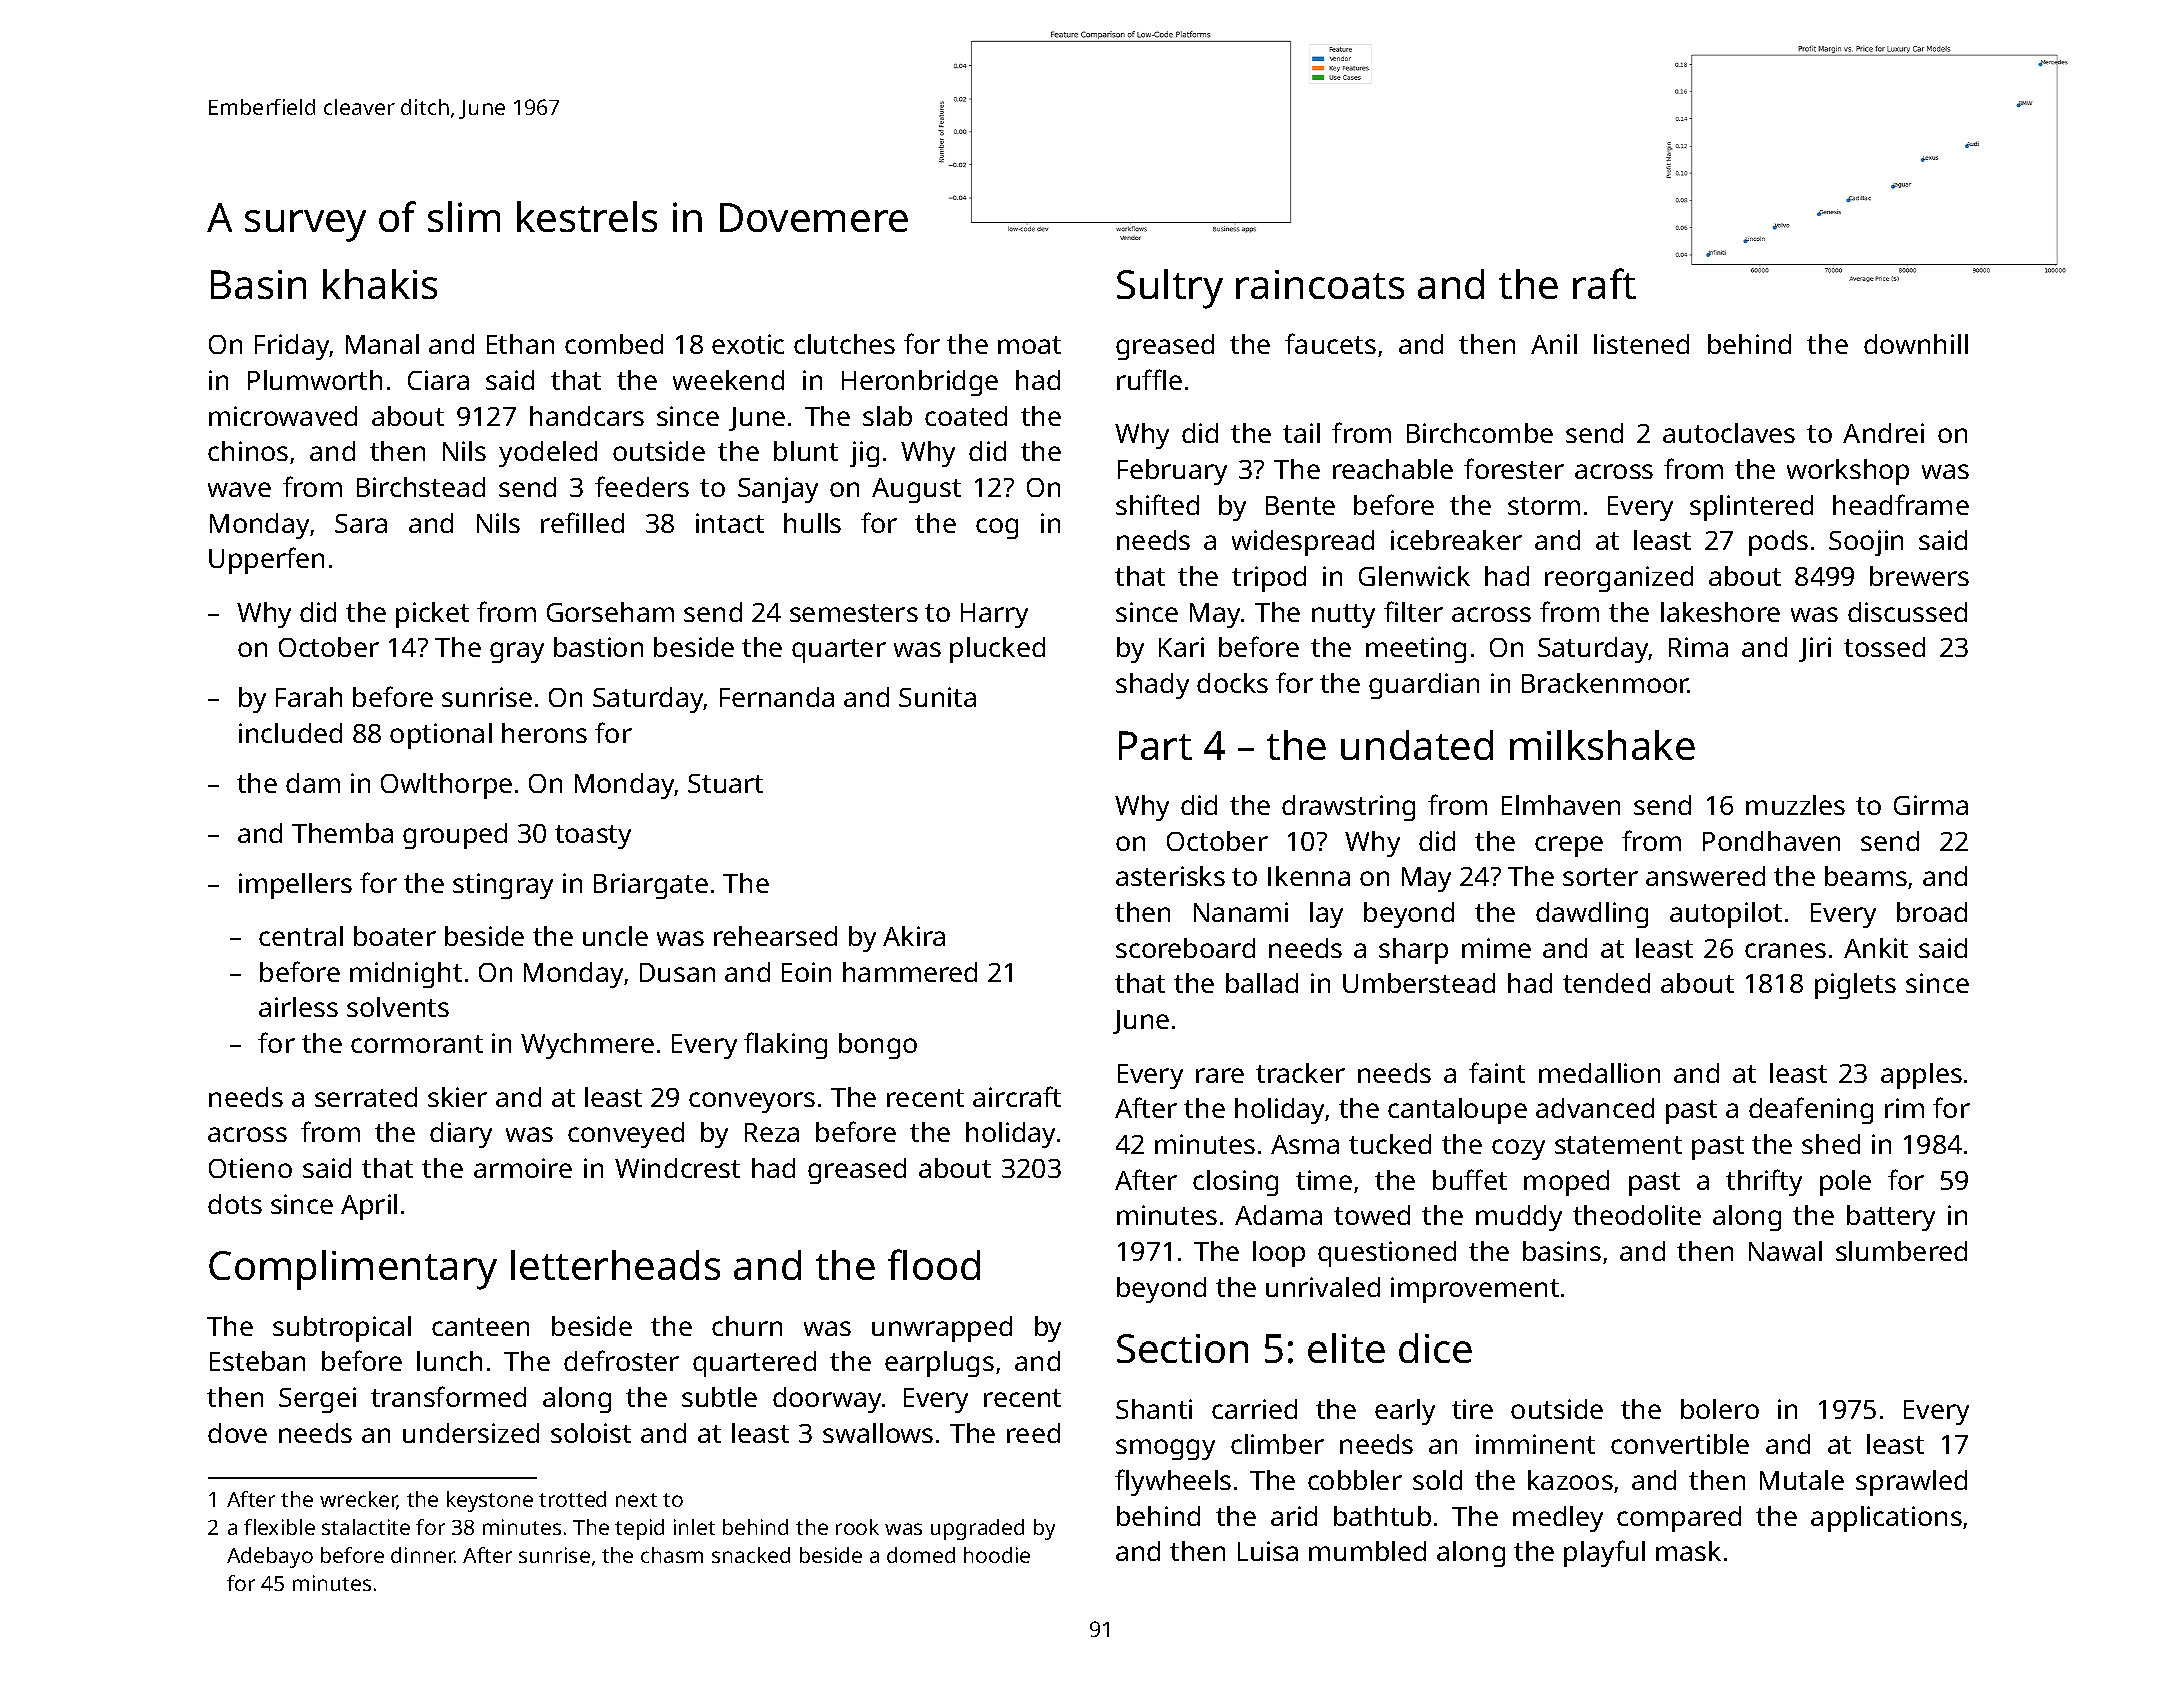 The width and height of the screenshot is (2178, 1683). Describe the element at coordinates (725, 783) in the screenshot. I see `Stuart` at that location.
